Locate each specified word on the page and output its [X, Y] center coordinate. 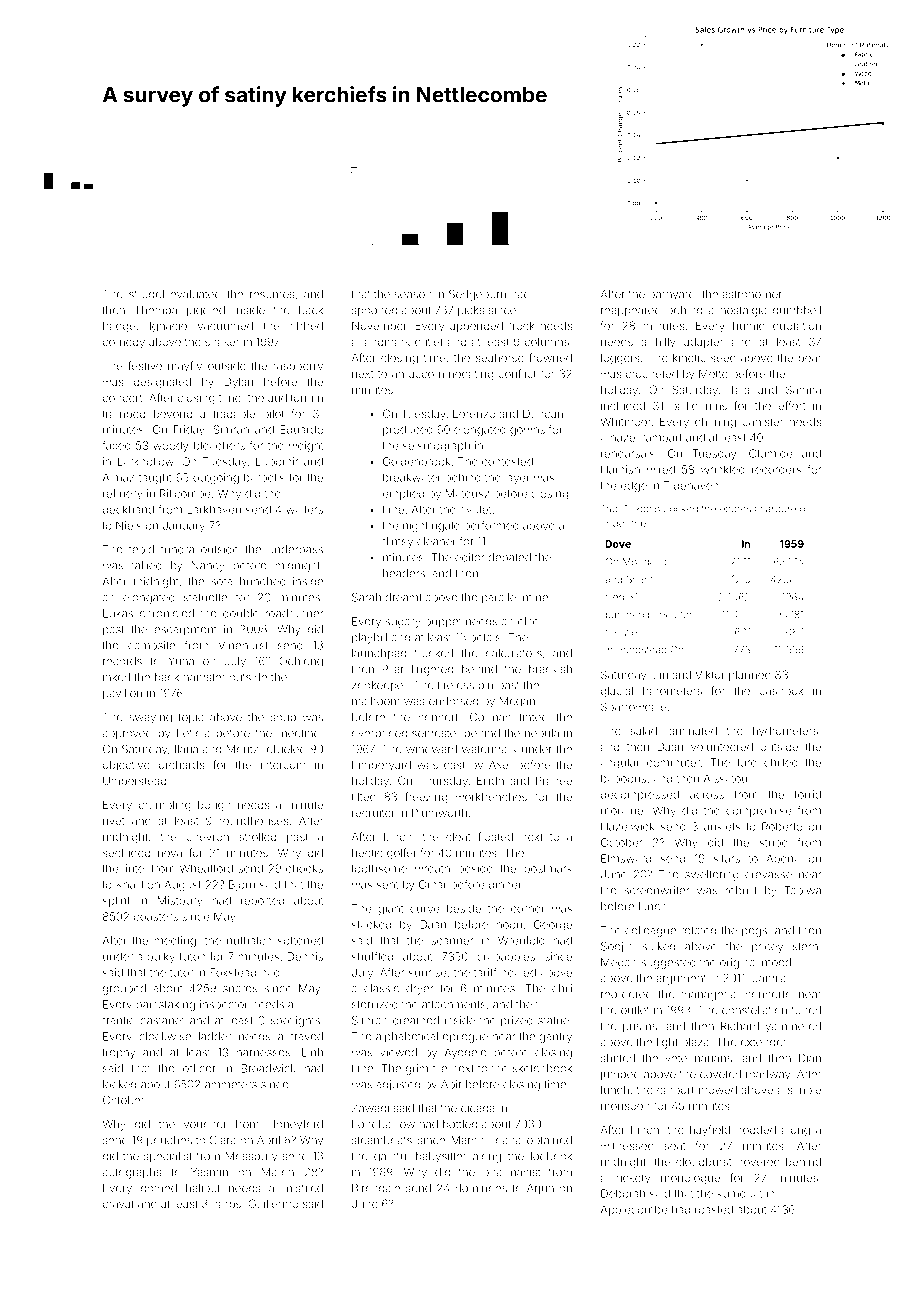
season [413, 295]
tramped [124, 415]
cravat [118, 1204]
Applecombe [634, 1210]
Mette [713, 373]
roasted [714, 1209]
